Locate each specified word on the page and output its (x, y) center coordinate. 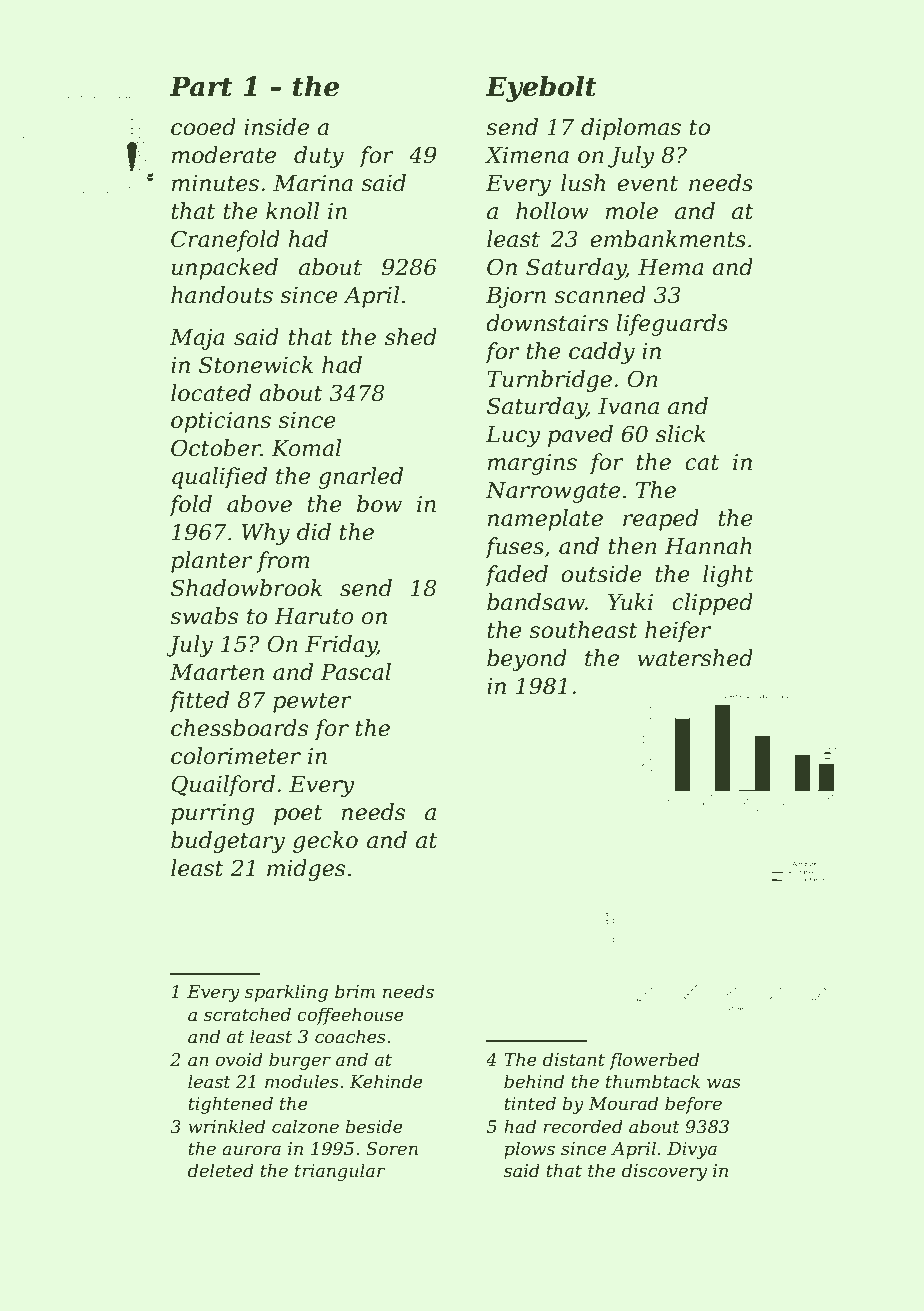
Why (266, 534)
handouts (222, 295)
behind (534, 1081)
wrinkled (226, 1126)
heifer (678, 632)
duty (319, 157)
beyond (527, 660)
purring (212, 814)
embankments (668, 239)
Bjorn (516, 297)
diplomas (631, 129)
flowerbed (654, 1061)
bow (379, 504)
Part (200, 86)
